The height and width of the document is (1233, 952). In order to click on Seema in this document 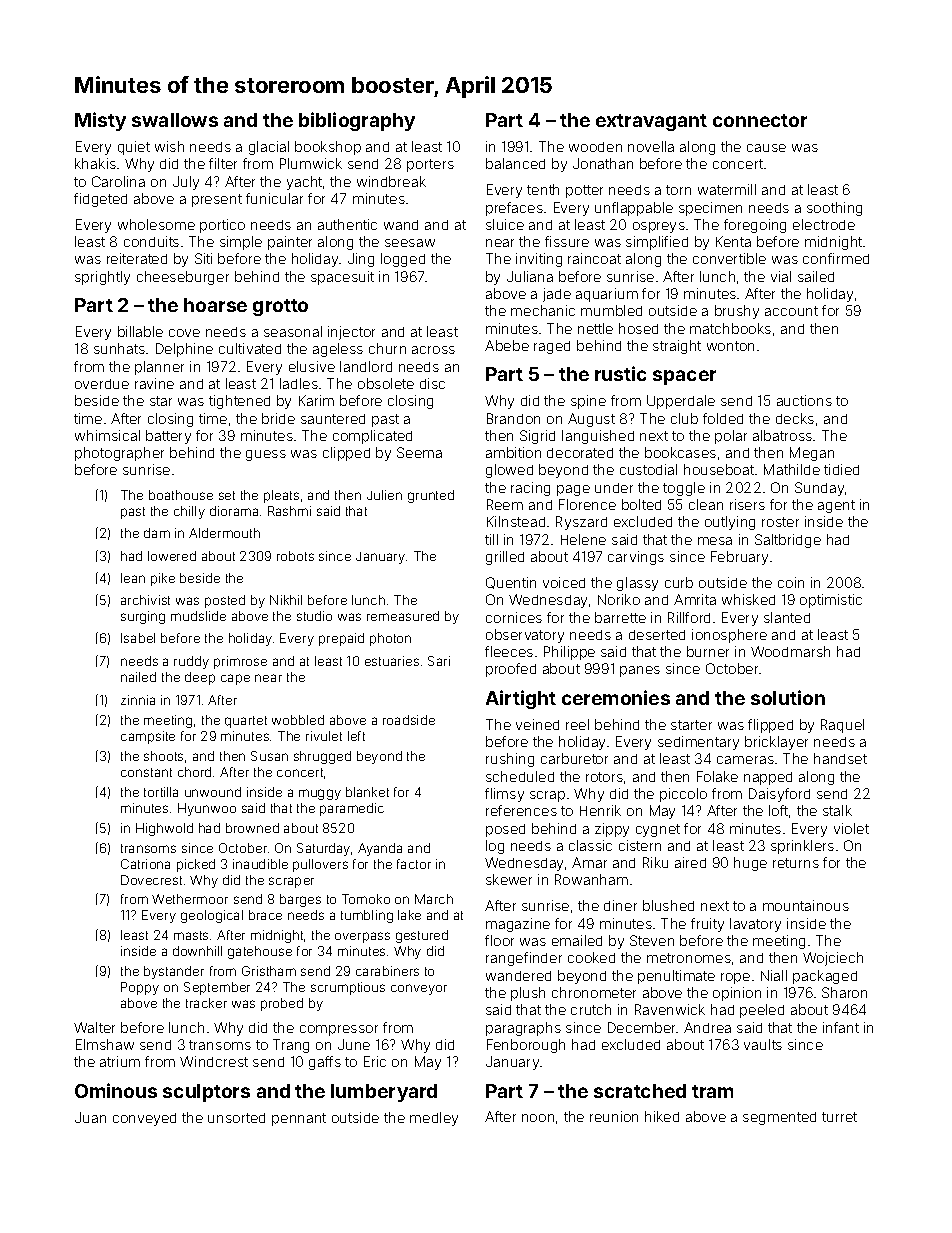, I will do `click(419, 452)`.
